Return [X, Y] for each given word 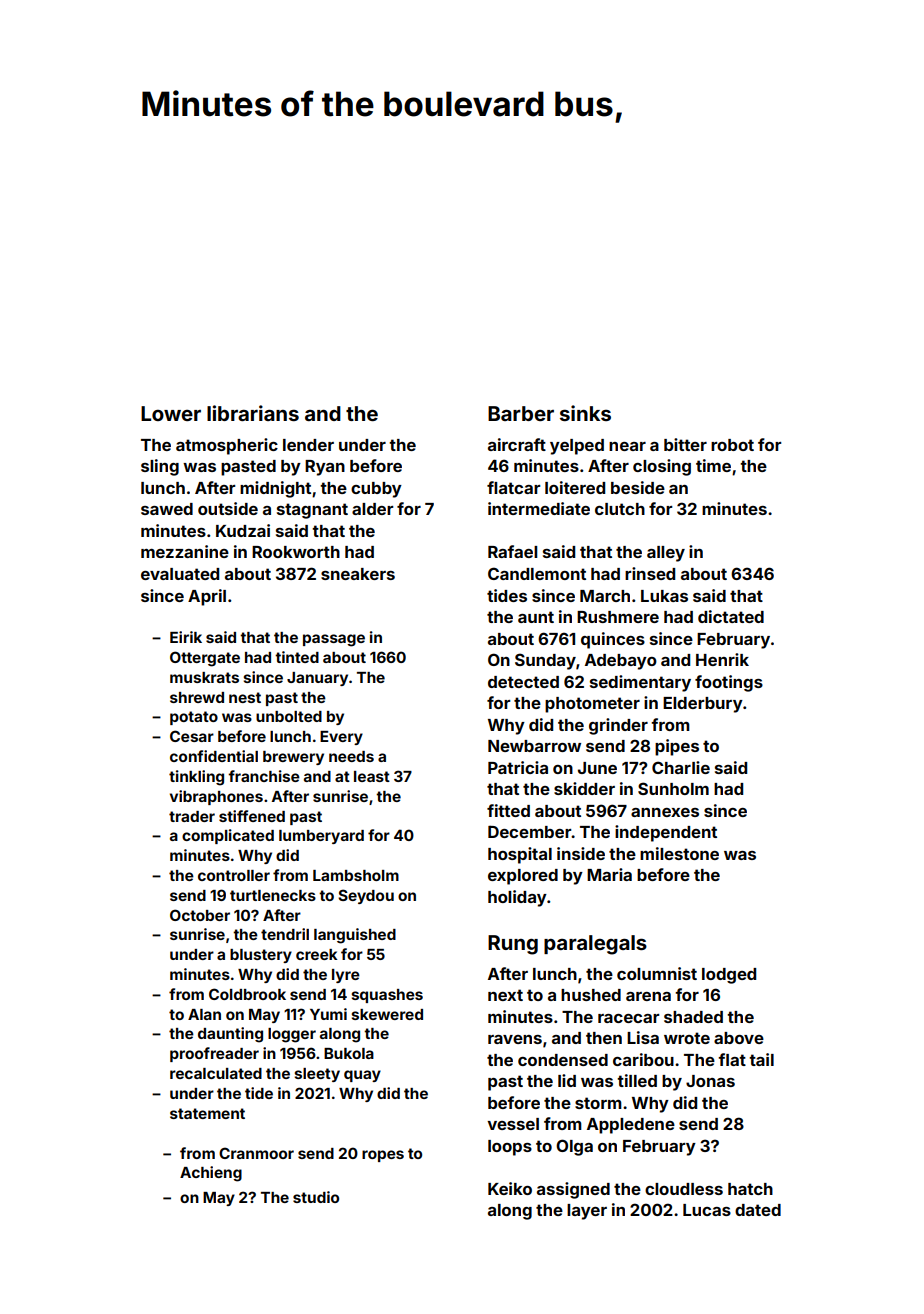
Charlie [681, 767]
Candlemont [537, 573]
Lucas [707, 1210]
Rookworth [296, 552]
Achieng [211, 1174]
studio [316, 1197]
